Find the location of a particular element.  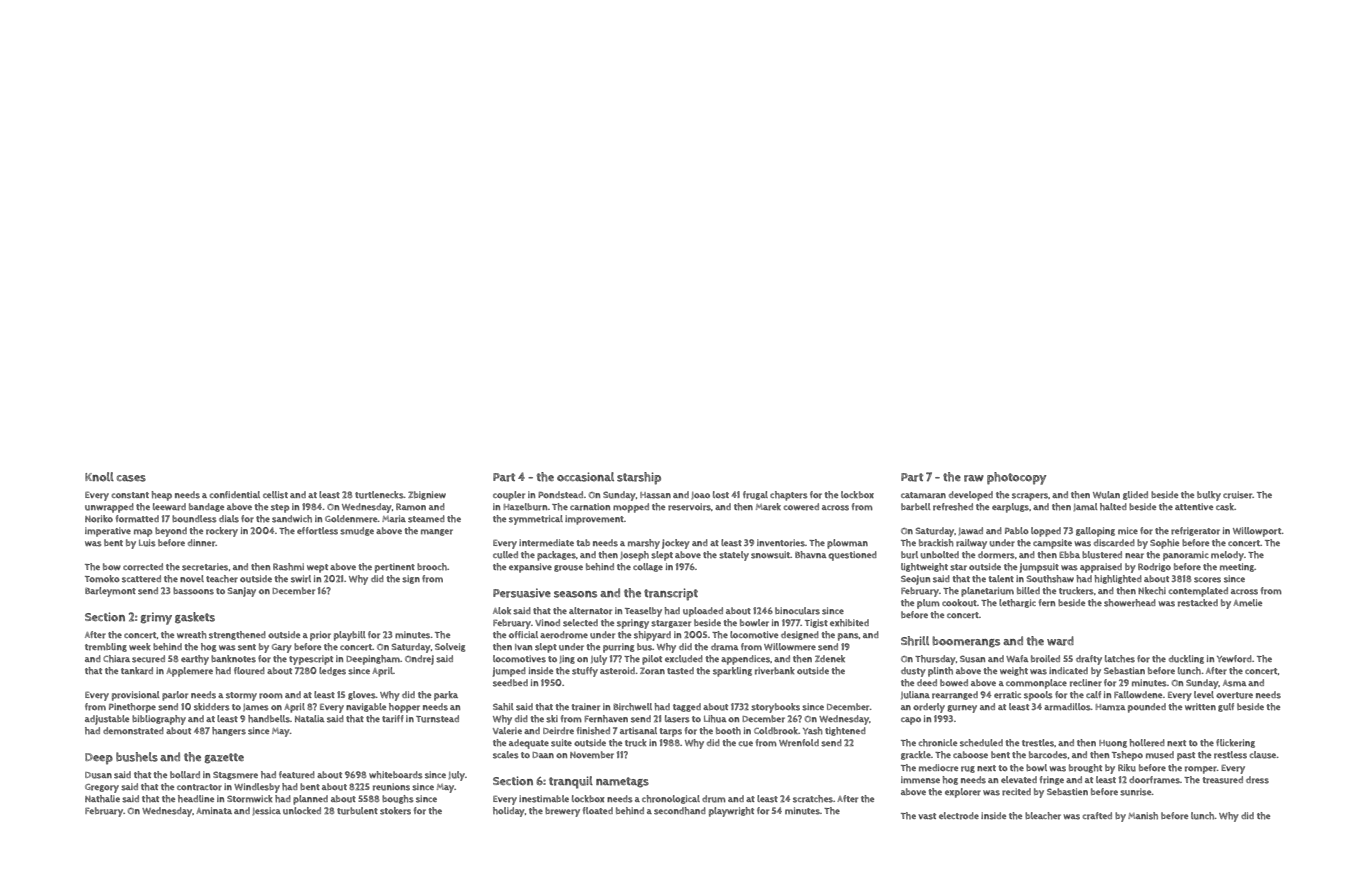

excluded is located at coordinates (684, 659).
